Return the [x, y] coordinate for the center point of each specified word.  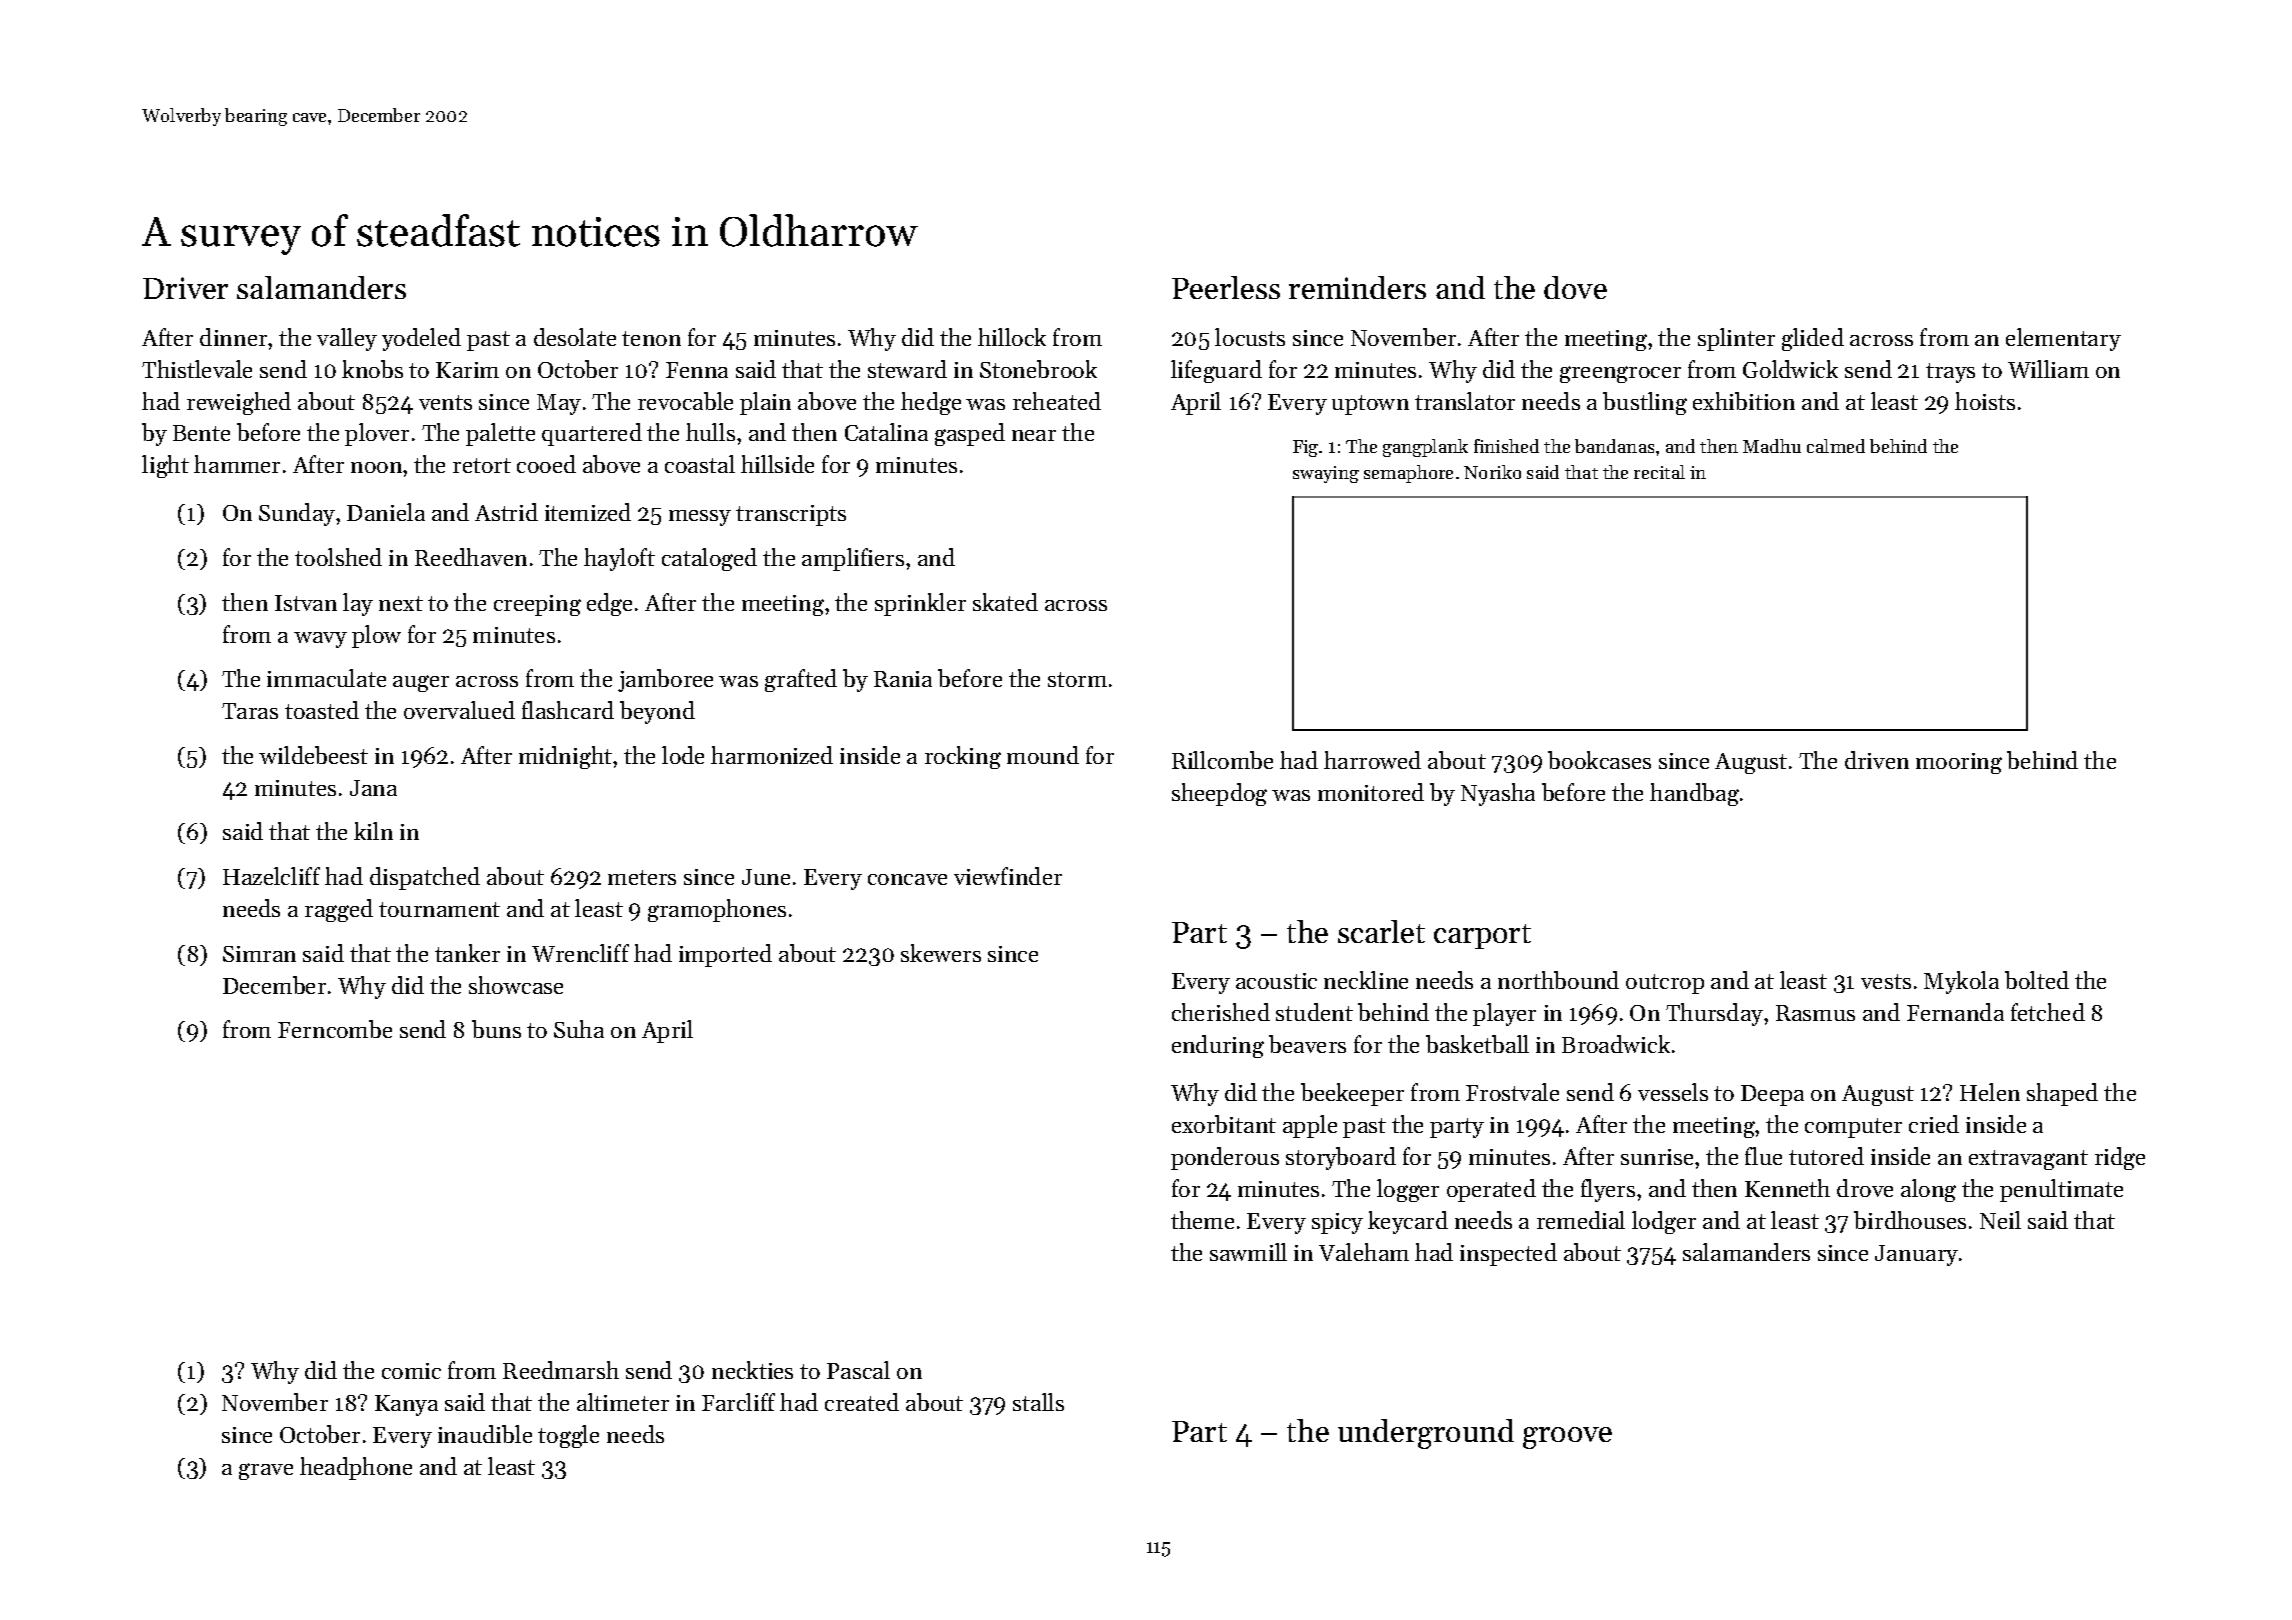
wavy [320, 640]
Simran [259, 954]
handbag [1694, 794]
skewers [941, 953]
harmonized [772, 755]
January [1916, 1255]
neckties [752, 1370]
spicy [1337, 1223]
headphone [356, 1468]
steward [907, 369]
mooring [1959, 763]
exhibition [1744, 401]
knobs [372, 369]
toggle [568, 1436]
